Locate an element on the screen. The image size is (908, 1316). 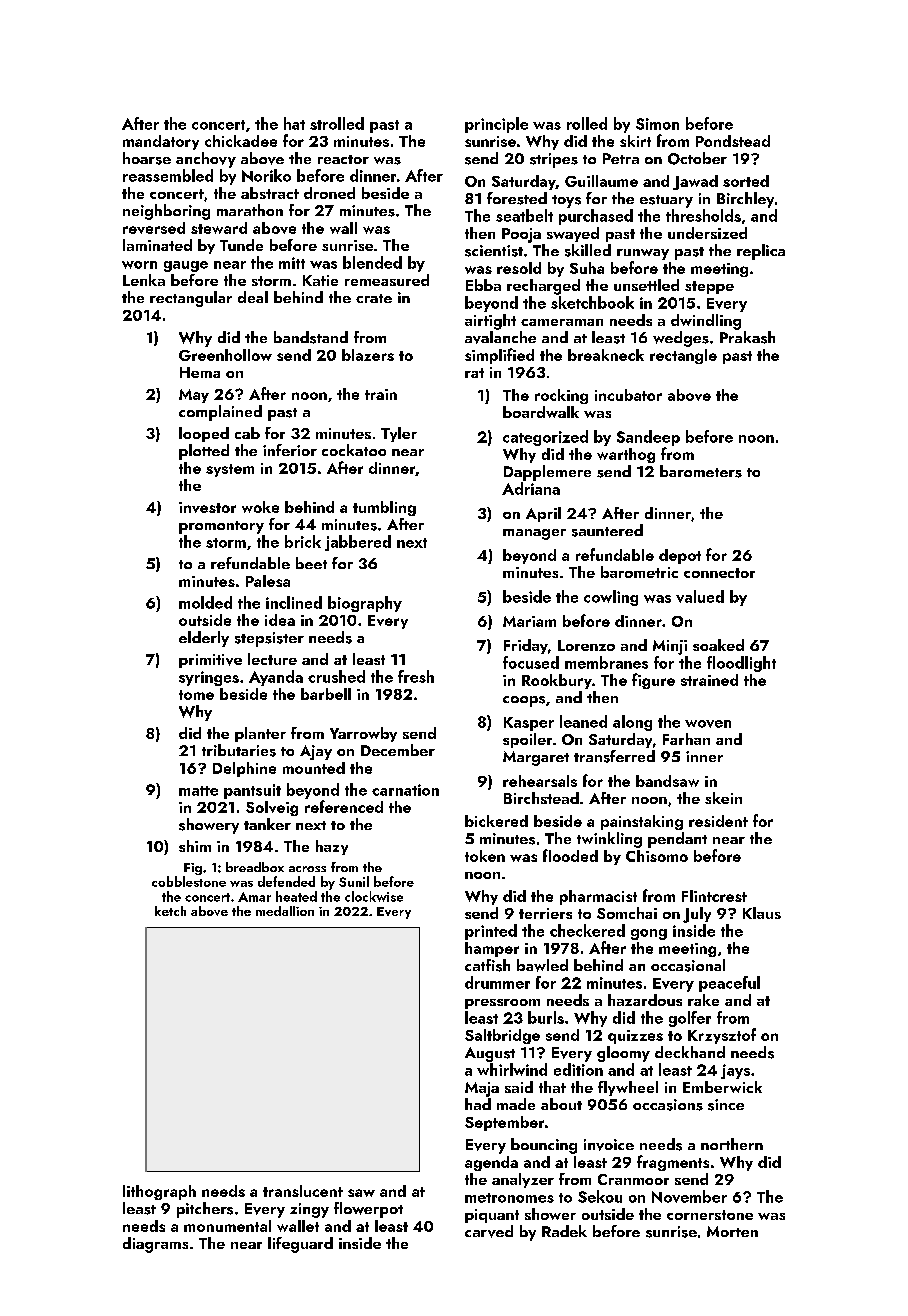
plotted is located at coordinates (204, 452).
